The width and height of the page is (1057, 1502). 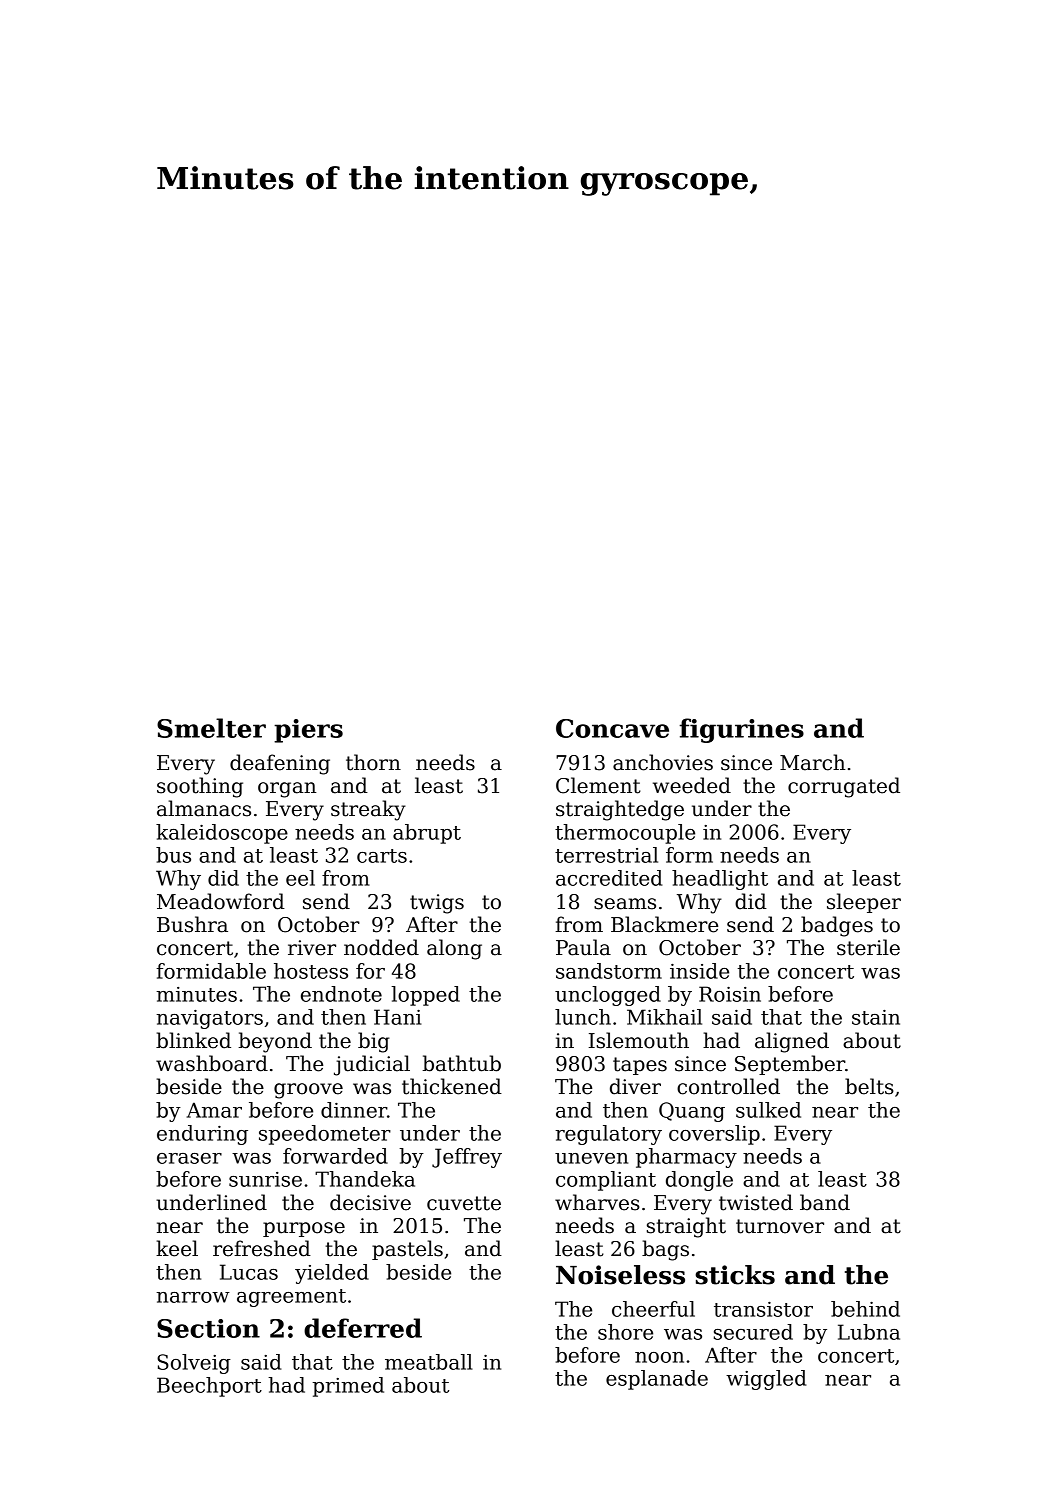 I want to click on wiggled, so click(x=766, y=1380).
